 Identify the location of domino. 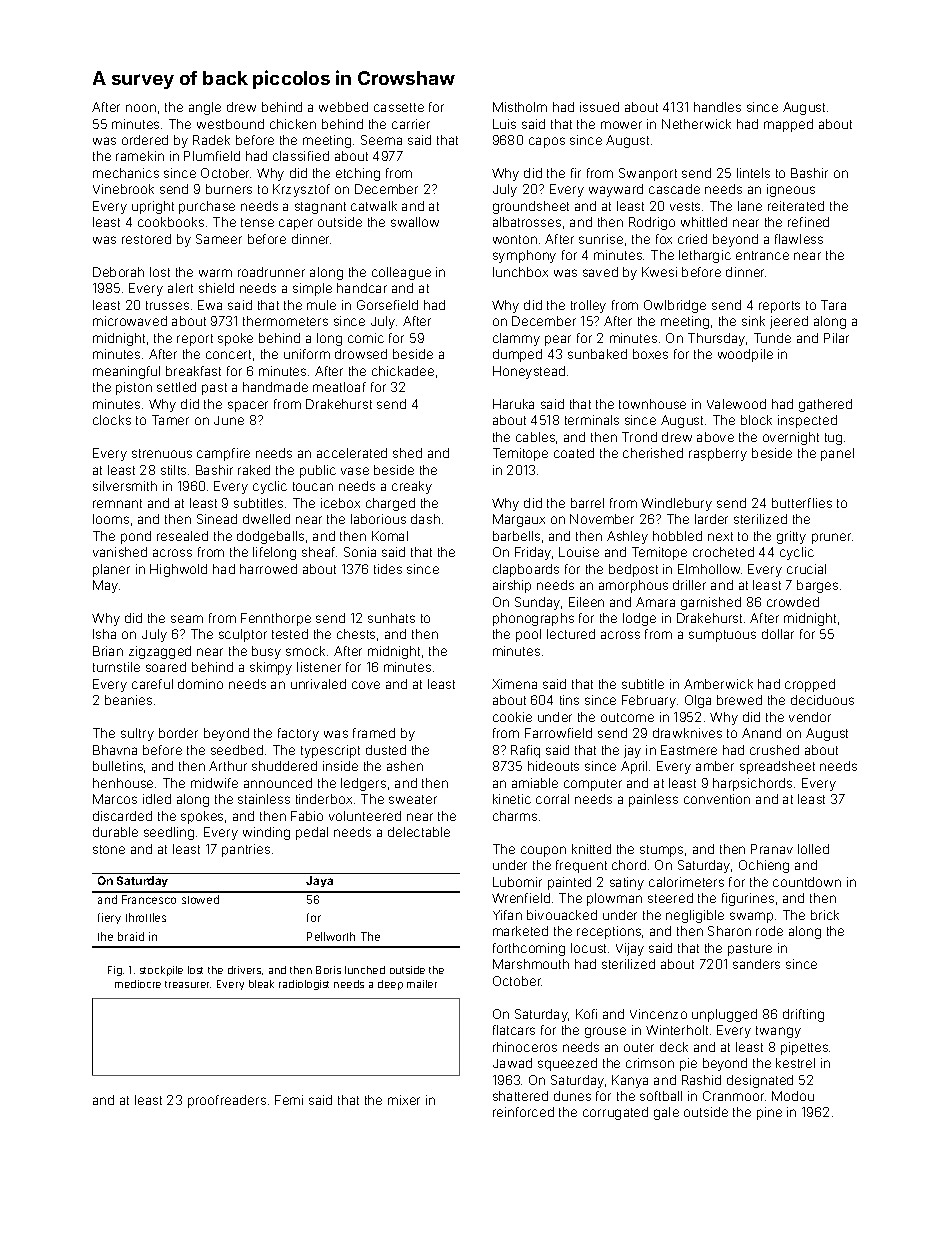
(200, 684).
